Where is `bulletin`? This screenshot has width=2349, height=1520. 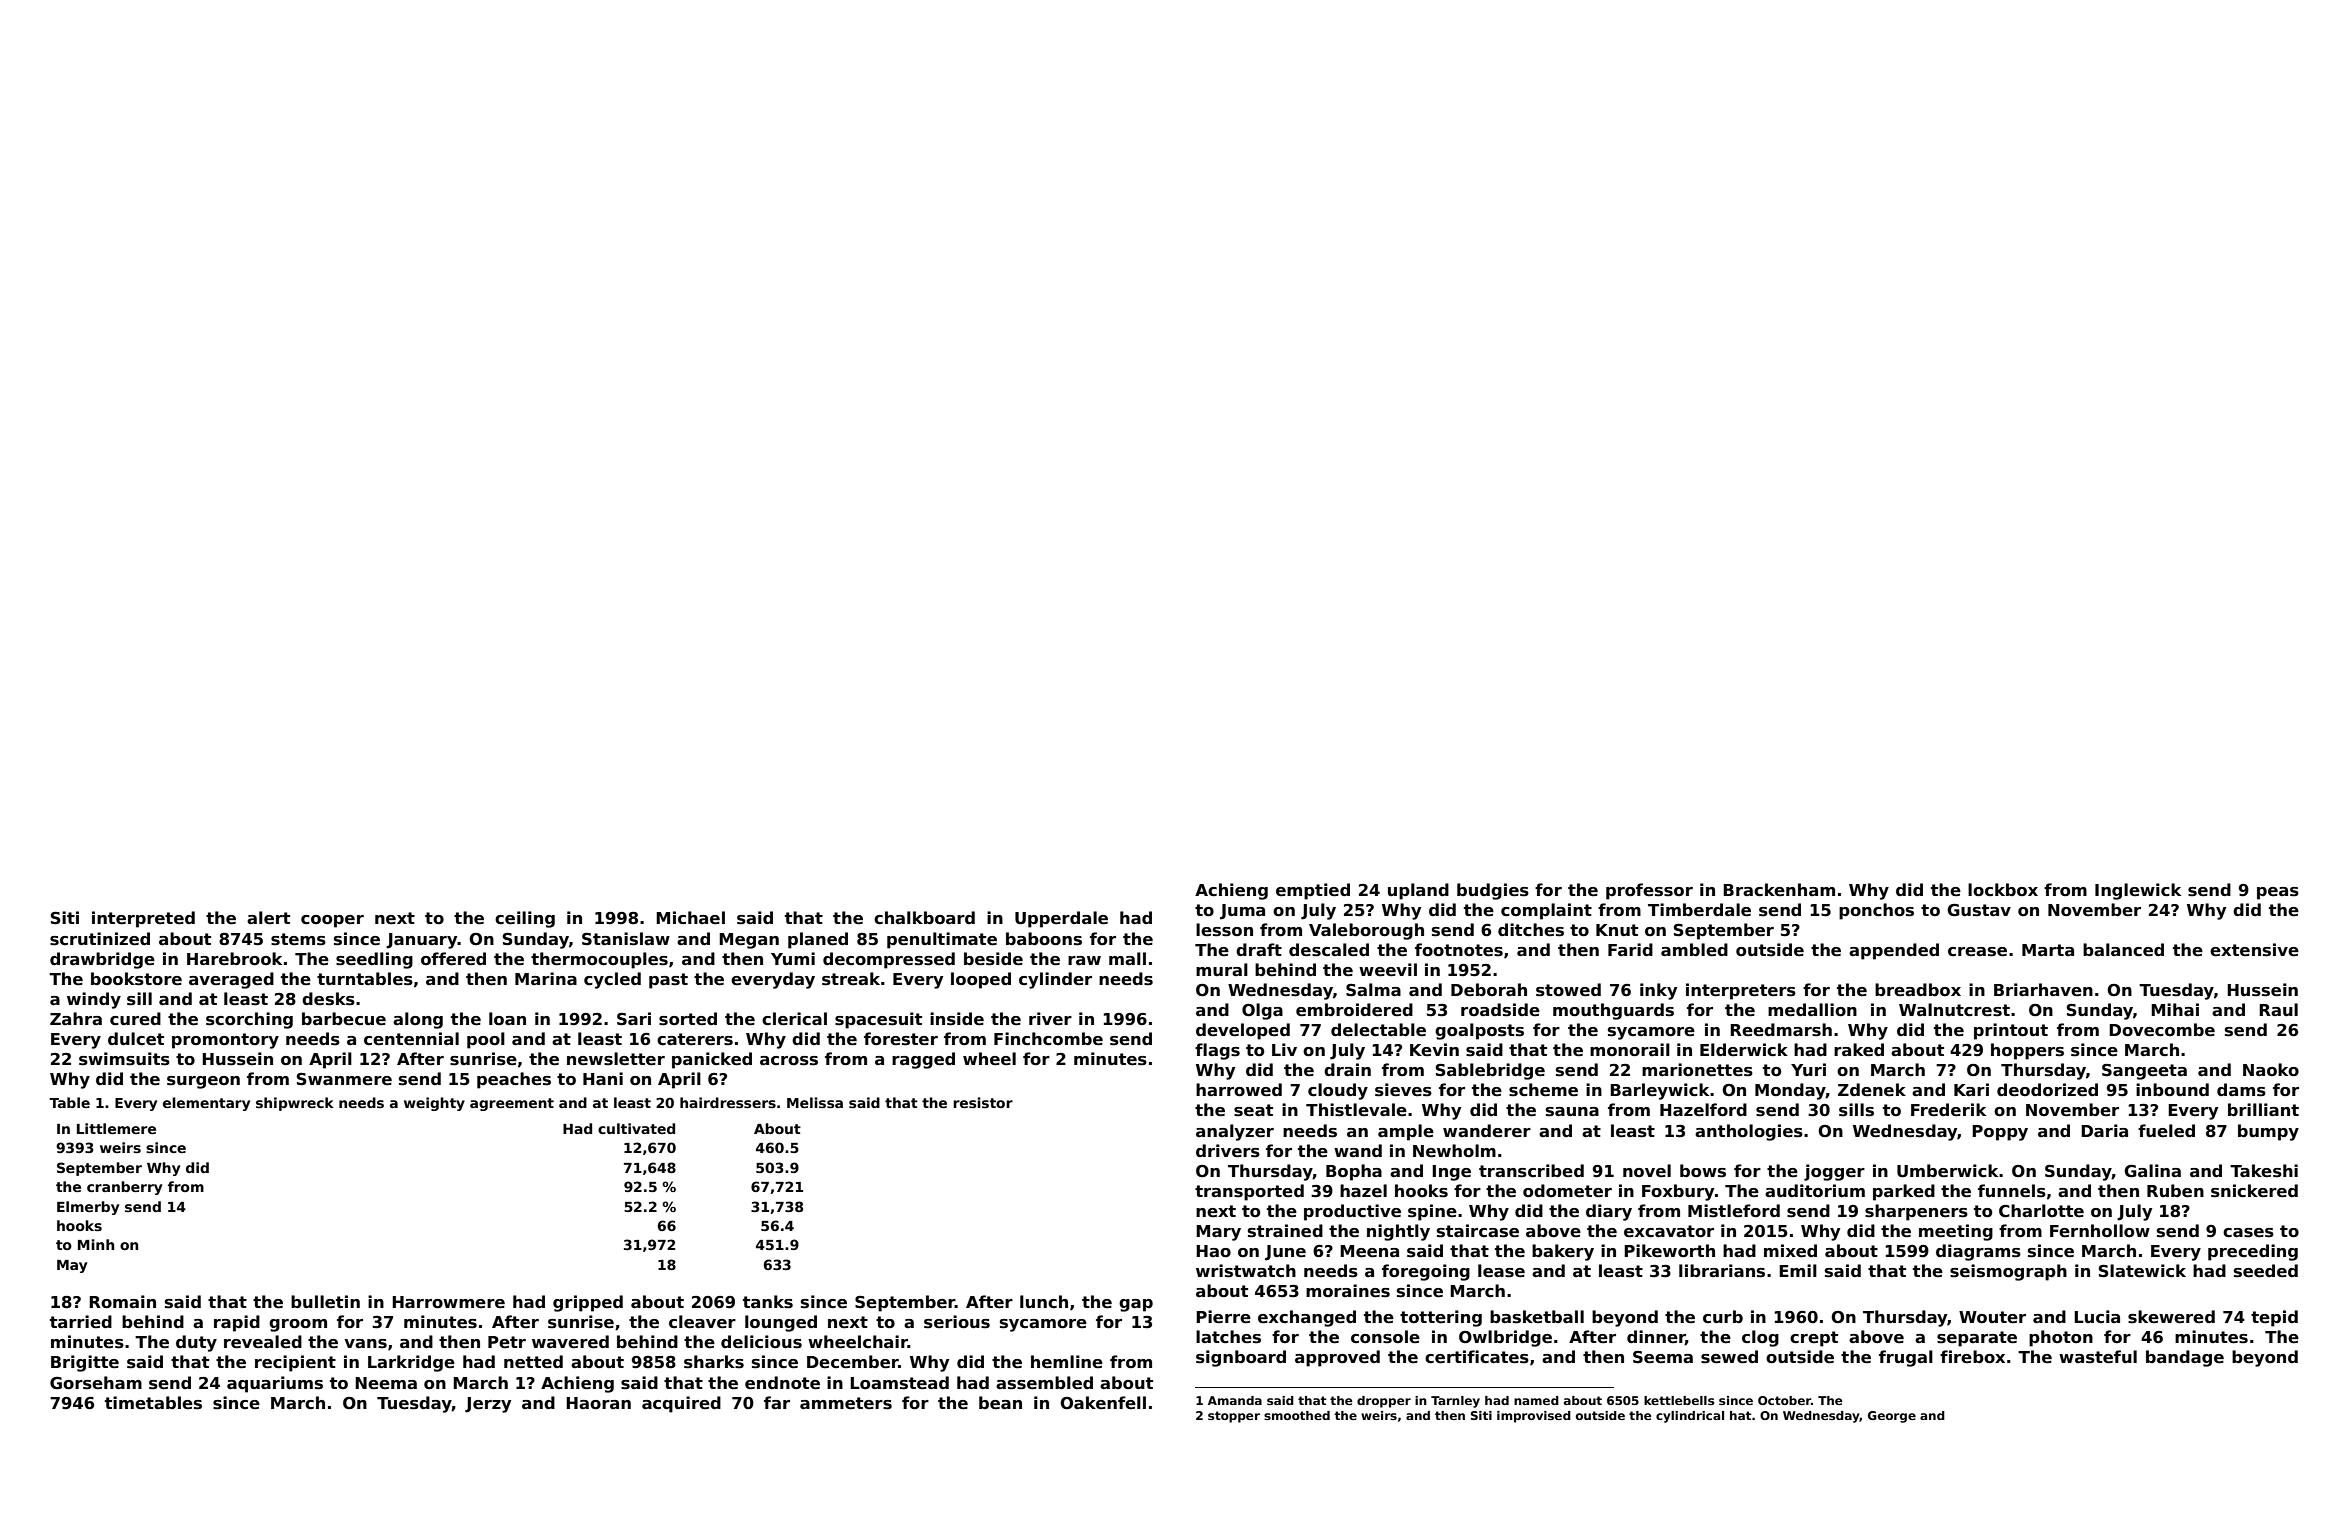 bulletin is located at coordinates (325, 1302).
